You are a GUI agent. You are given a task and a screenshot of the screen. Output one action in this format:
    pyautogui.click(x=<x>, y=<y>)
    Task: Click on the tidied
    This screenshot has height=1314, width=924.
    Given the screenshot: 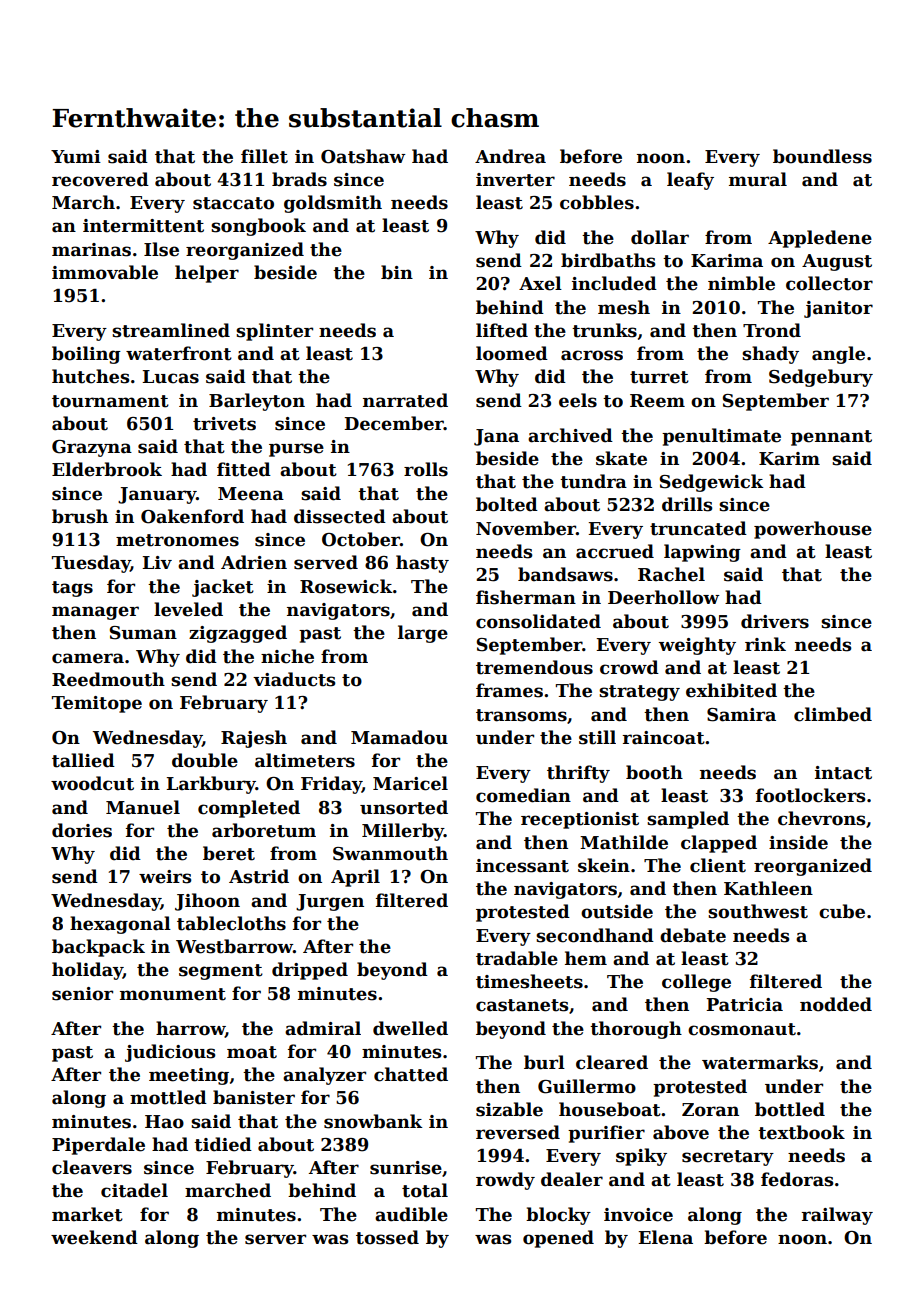 What is the action you would take?
    pyautogui.click(x=223, y=1144)
